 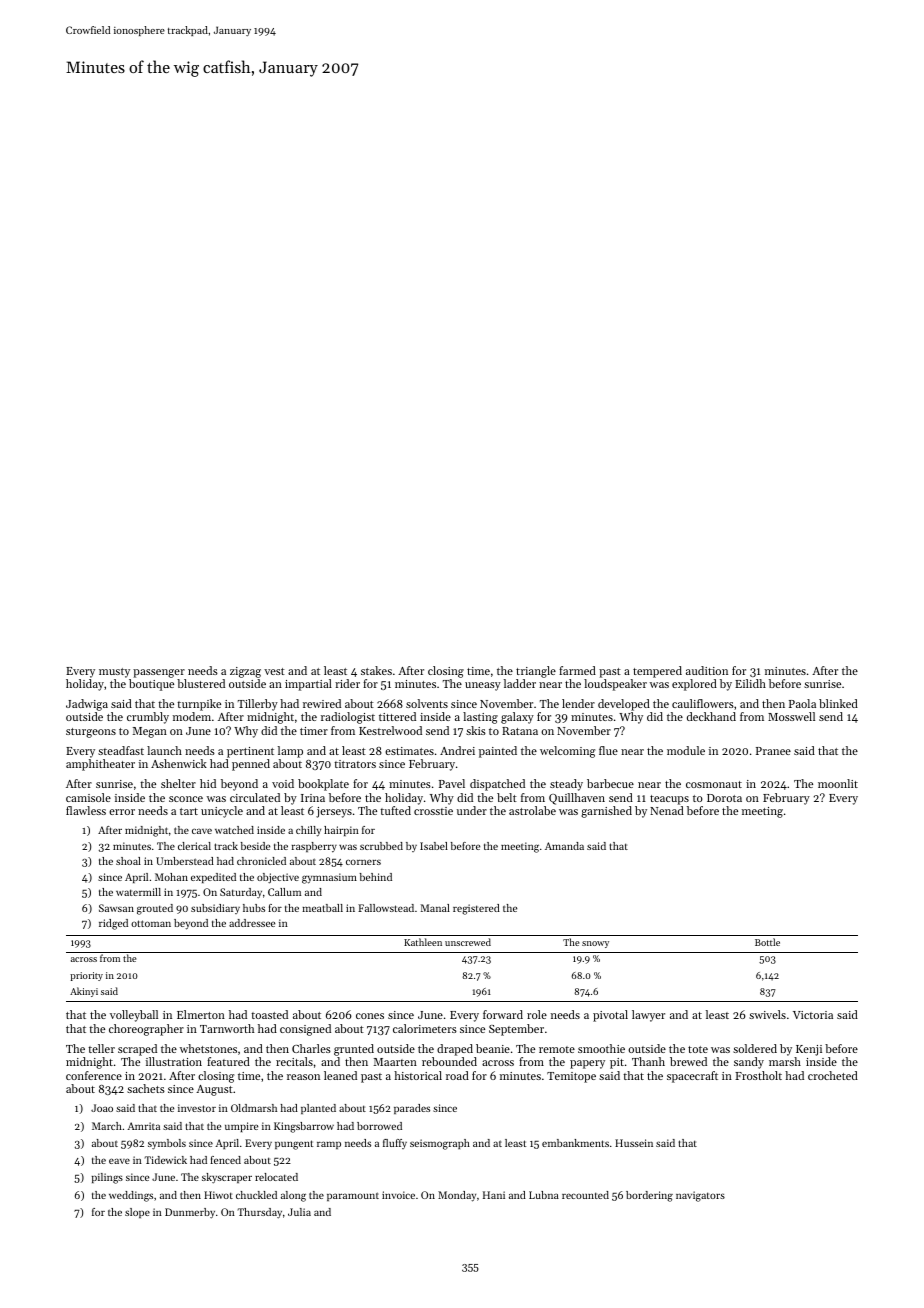 What do you see at coordinates (838, 783) in the screenshot?
I see `moonlit` at bounding box center [838, 783].
